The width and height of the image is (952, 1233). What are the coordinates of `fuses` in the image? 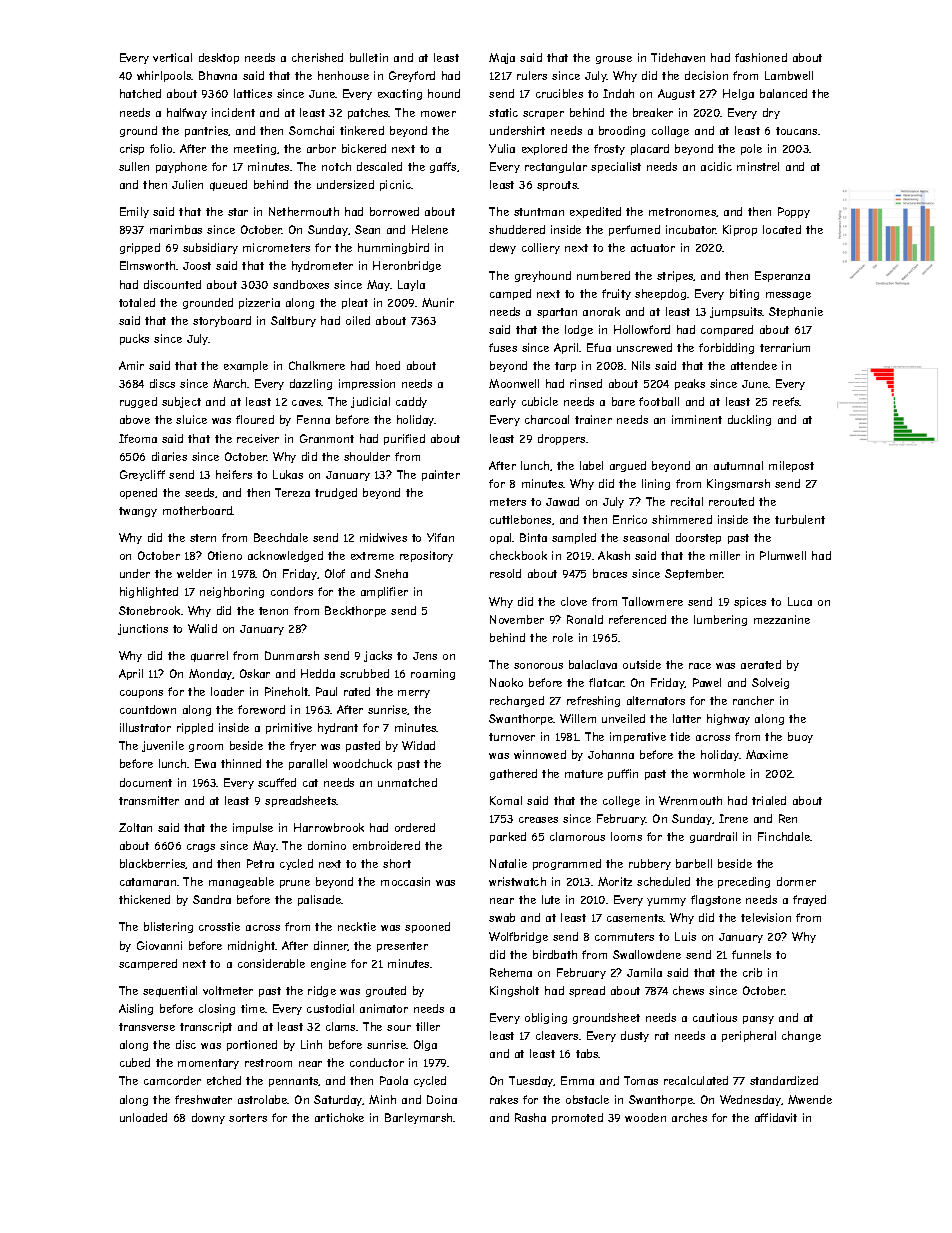 It's located at (503, 347).
